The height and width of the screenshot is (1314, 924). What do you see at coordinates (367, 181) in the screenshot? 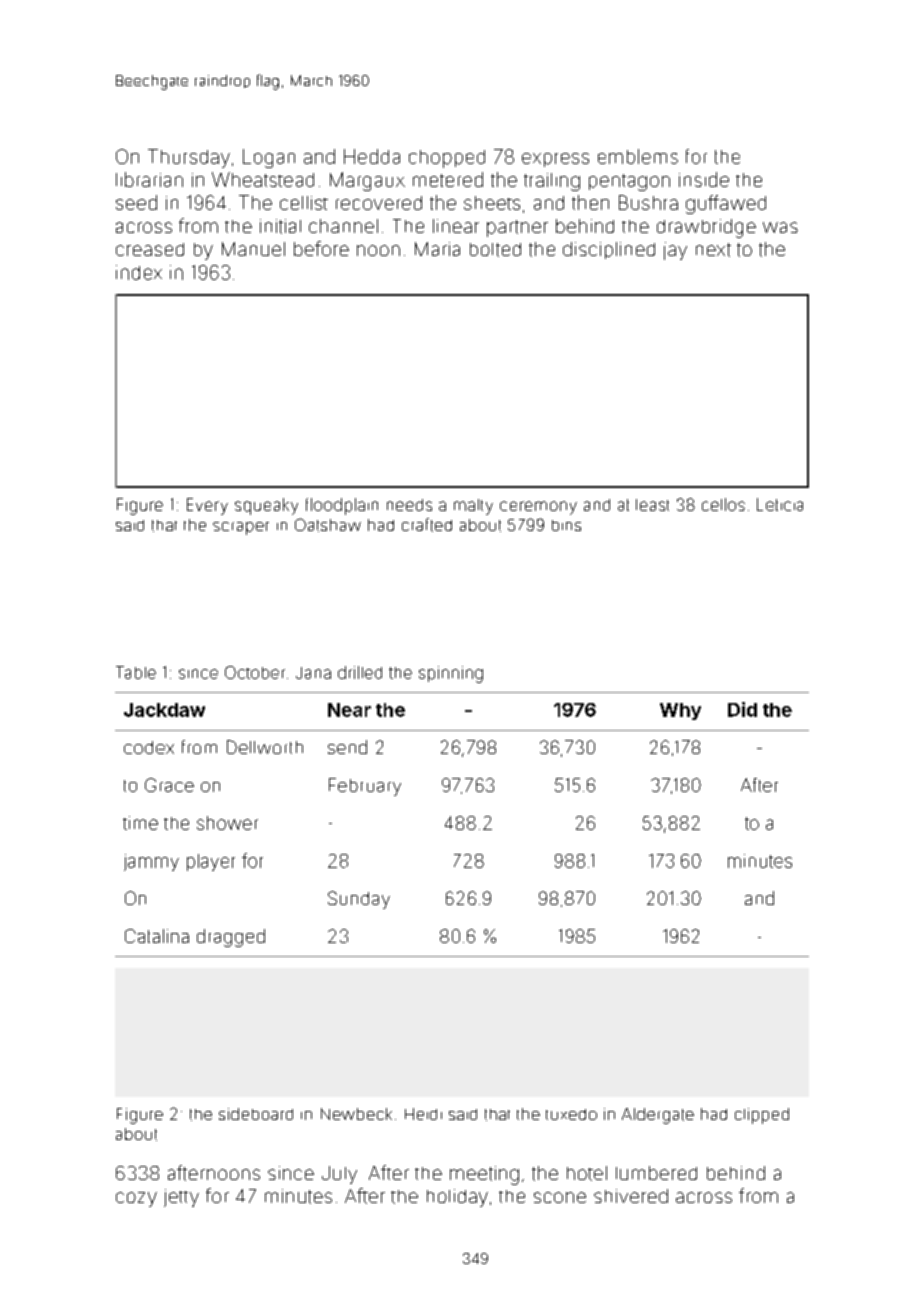
I see `Margaux` at bounding box center [367, 181].
